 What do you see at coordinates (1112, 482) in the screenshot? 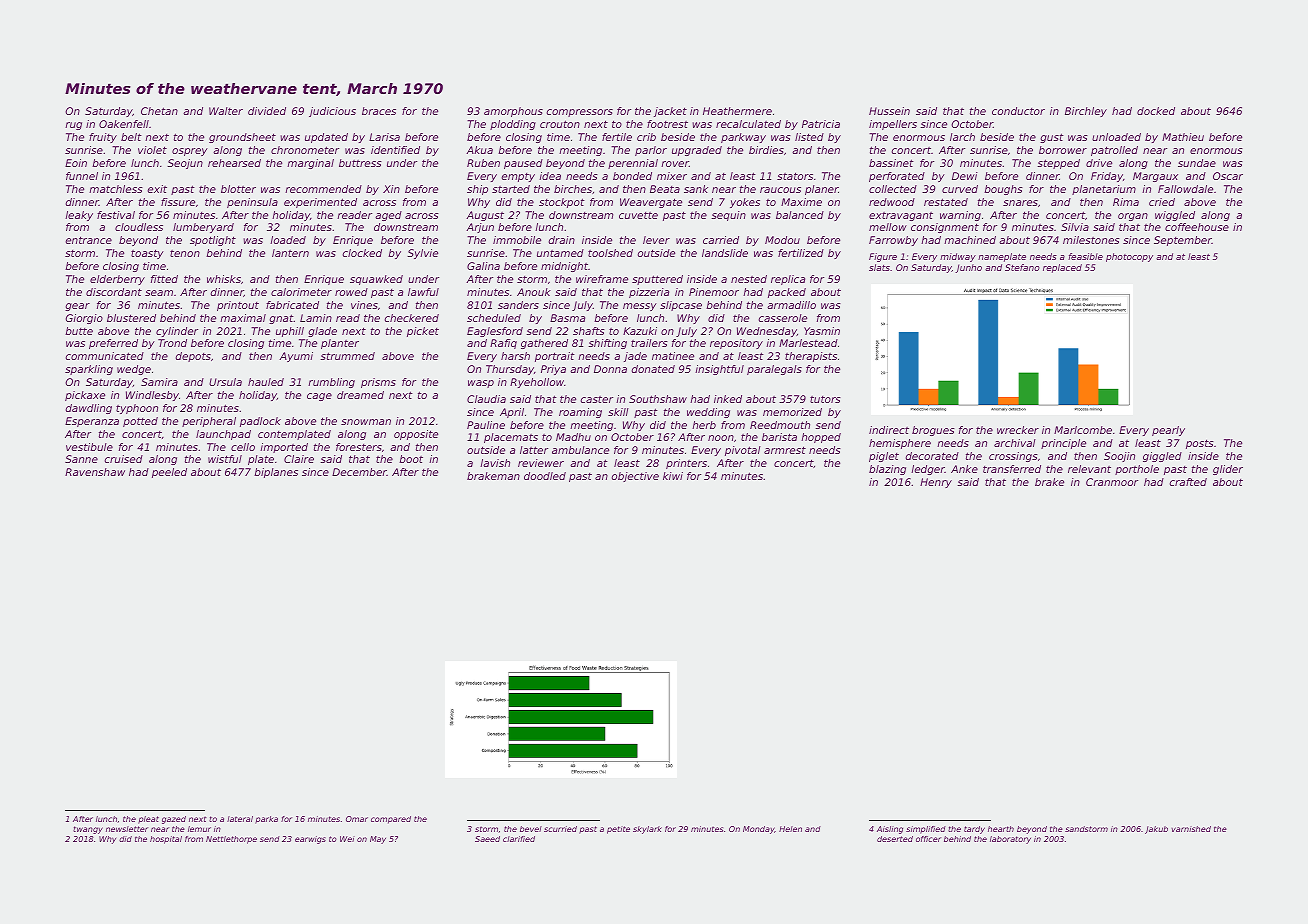
I see `Cranmoor` at bounding box center [1112, 482].
